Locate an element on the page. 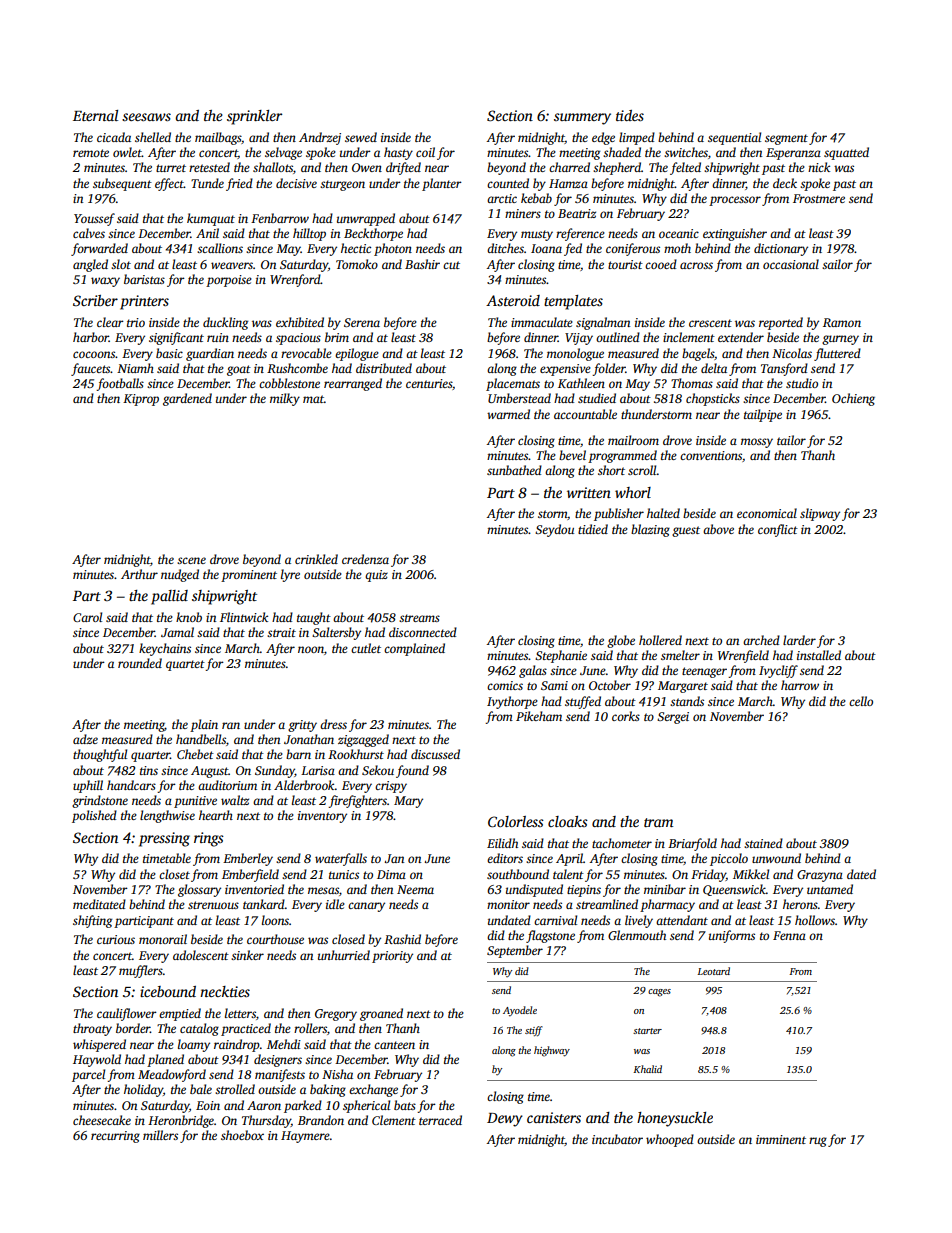  Kiprop is located at coordinates (141, 400).
